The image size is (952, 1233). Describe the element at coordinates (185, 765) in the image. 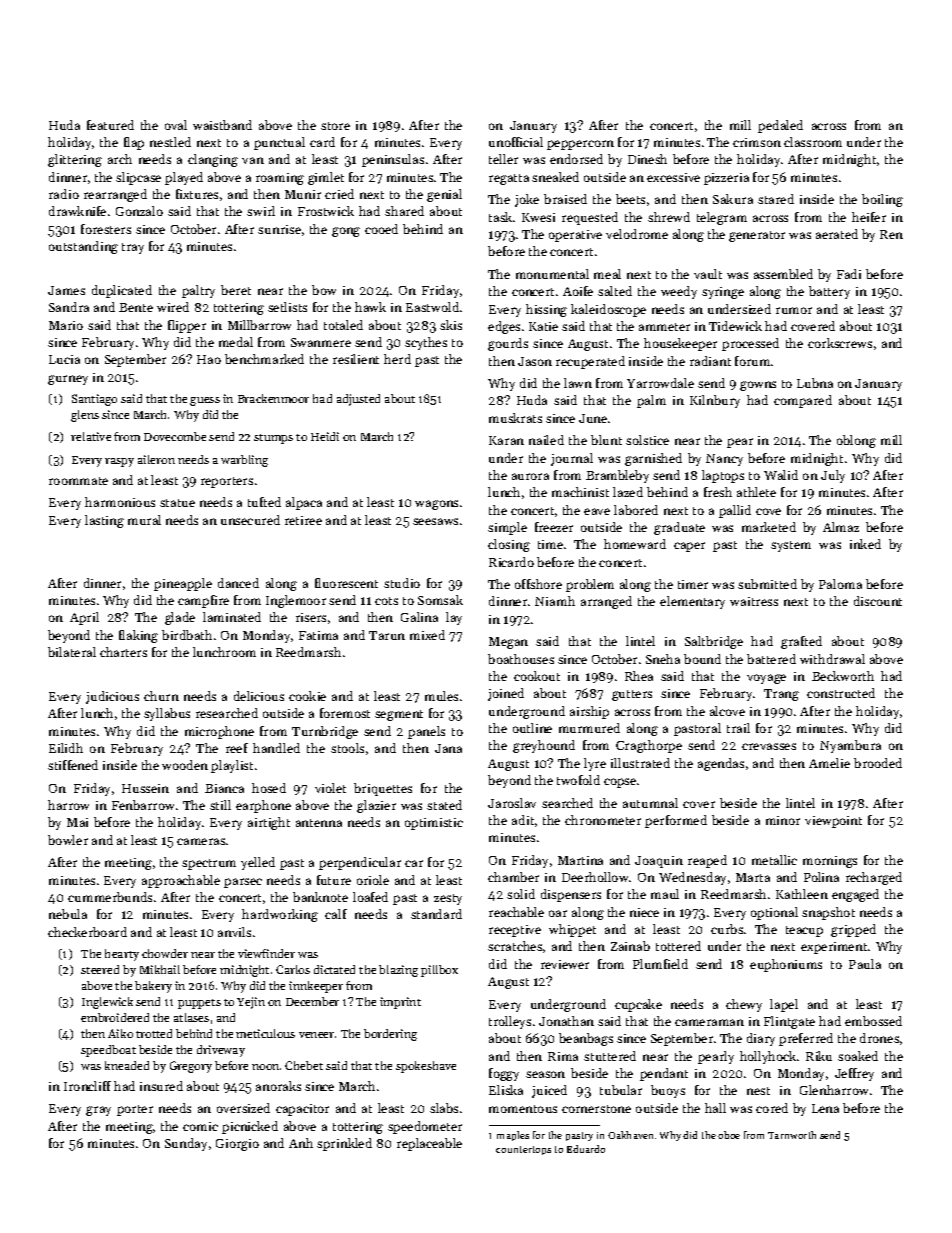

I see `wooden` at that location.
